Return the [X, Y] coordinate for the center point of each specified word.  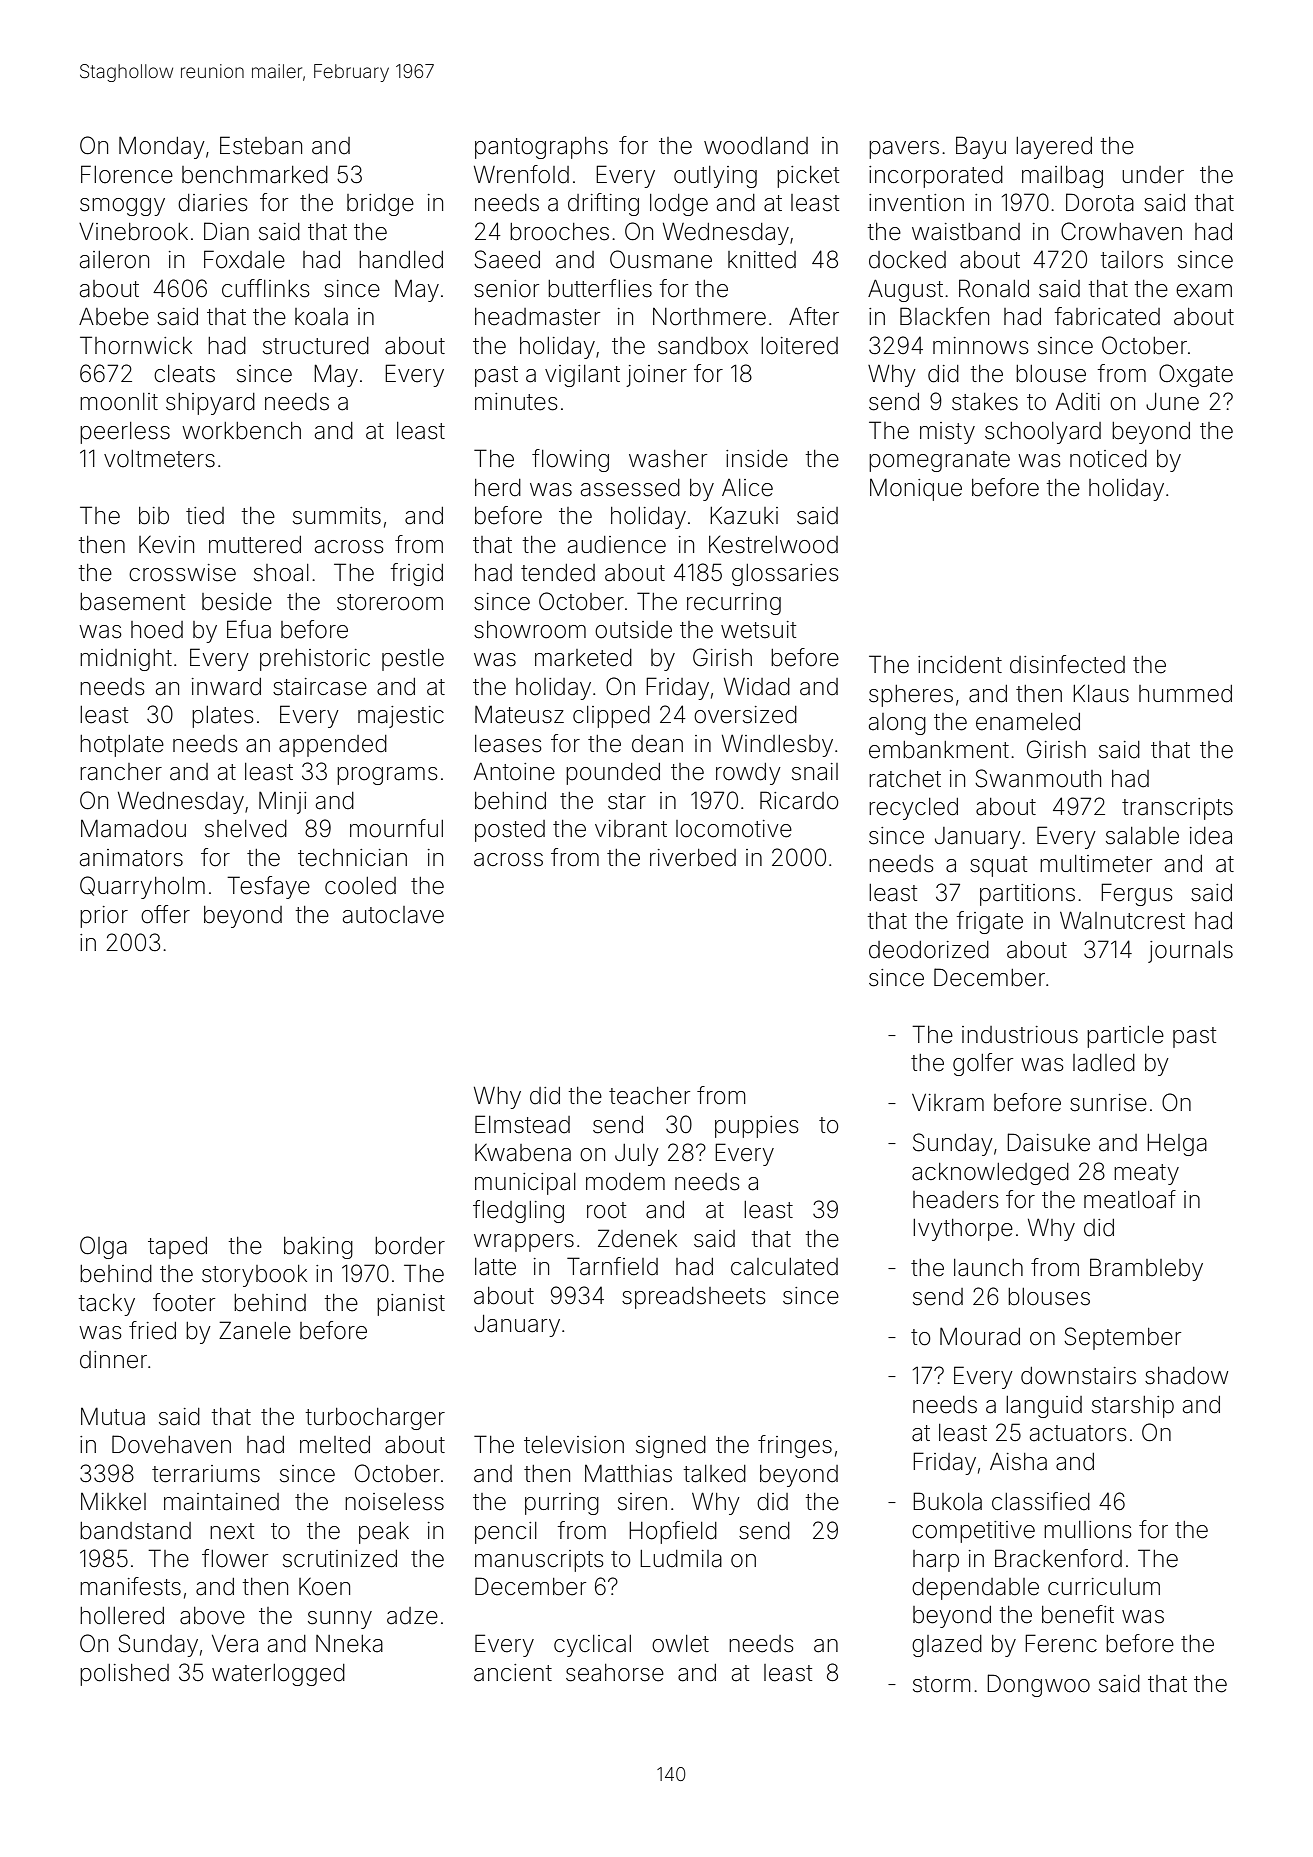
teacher [649, 1096]
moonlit [119, 402]
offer [165, 914]
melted [335, 1445]
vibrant [631, 829]
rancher [121, 772]
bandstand [135, 1531]
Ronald [994, 288]
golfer [983, 1064]
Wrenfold [521, 174]
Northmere [709, 317]
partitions [1027, 895]
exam [1204, 291]
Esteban [261, 145]
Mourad [980, 1336]
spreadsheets [694, 1298]
